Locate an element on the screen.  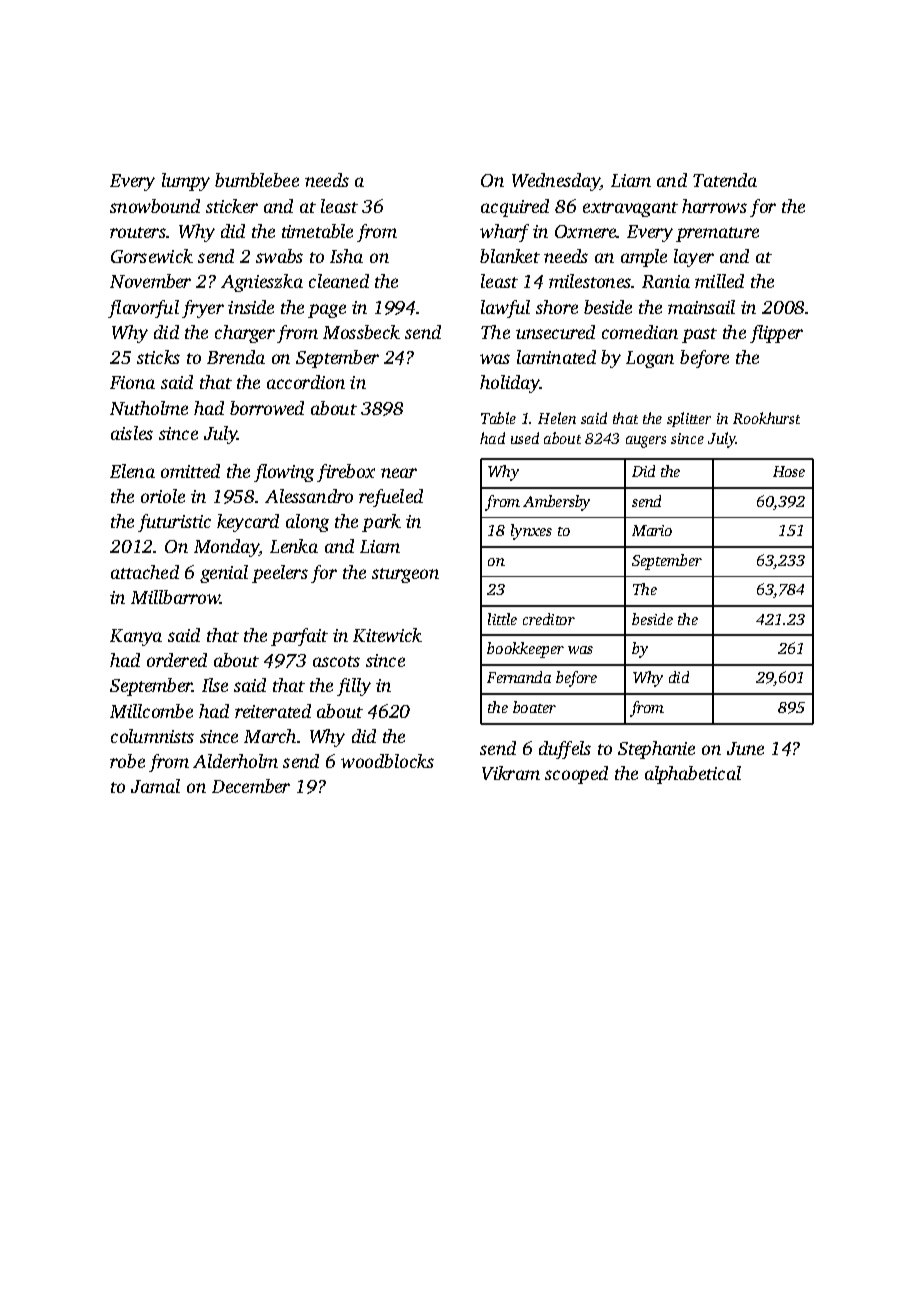
Vikram is located at coordinates (511, 773).
